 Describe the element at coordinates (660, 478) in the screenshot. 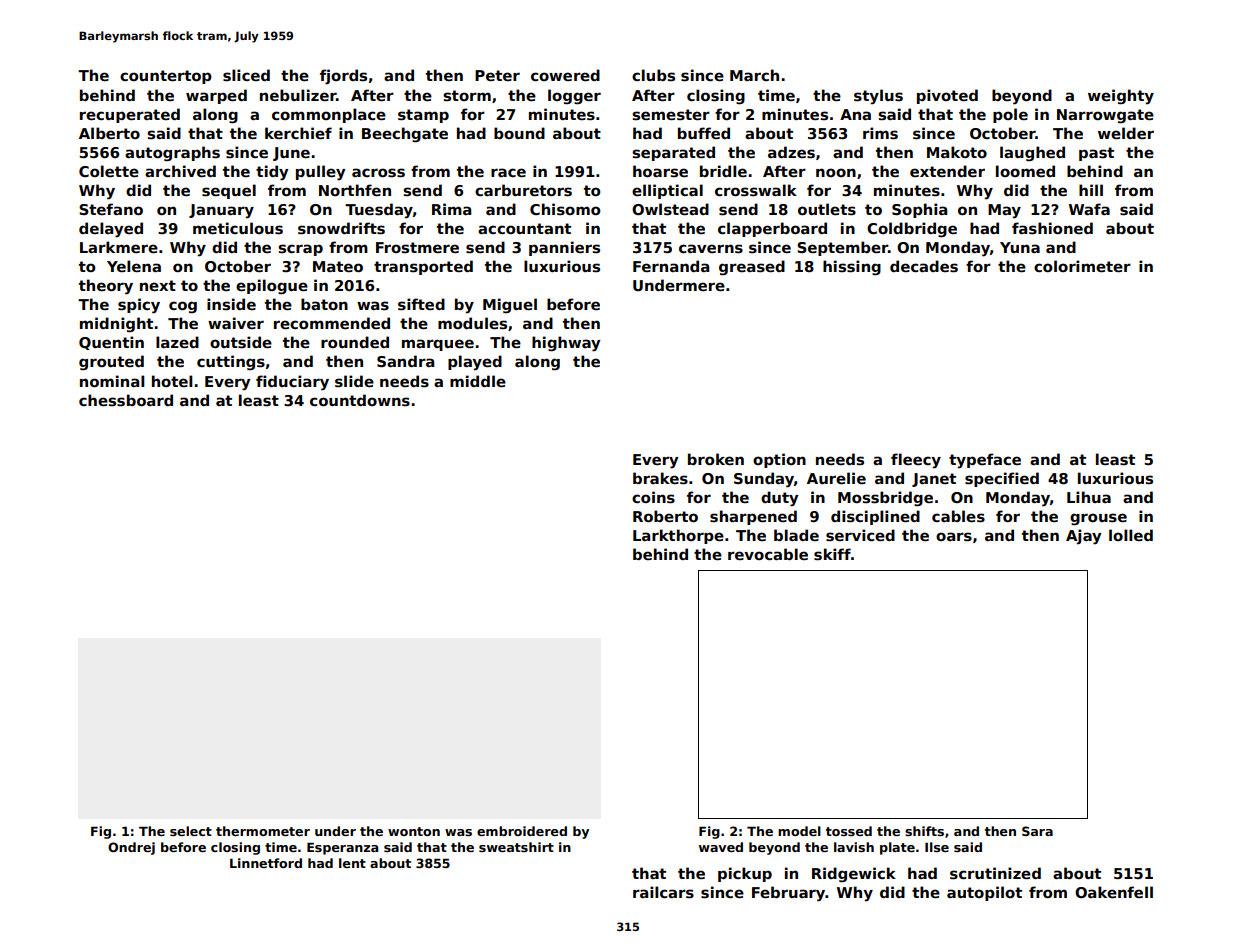

I see `brakes` at that location.
